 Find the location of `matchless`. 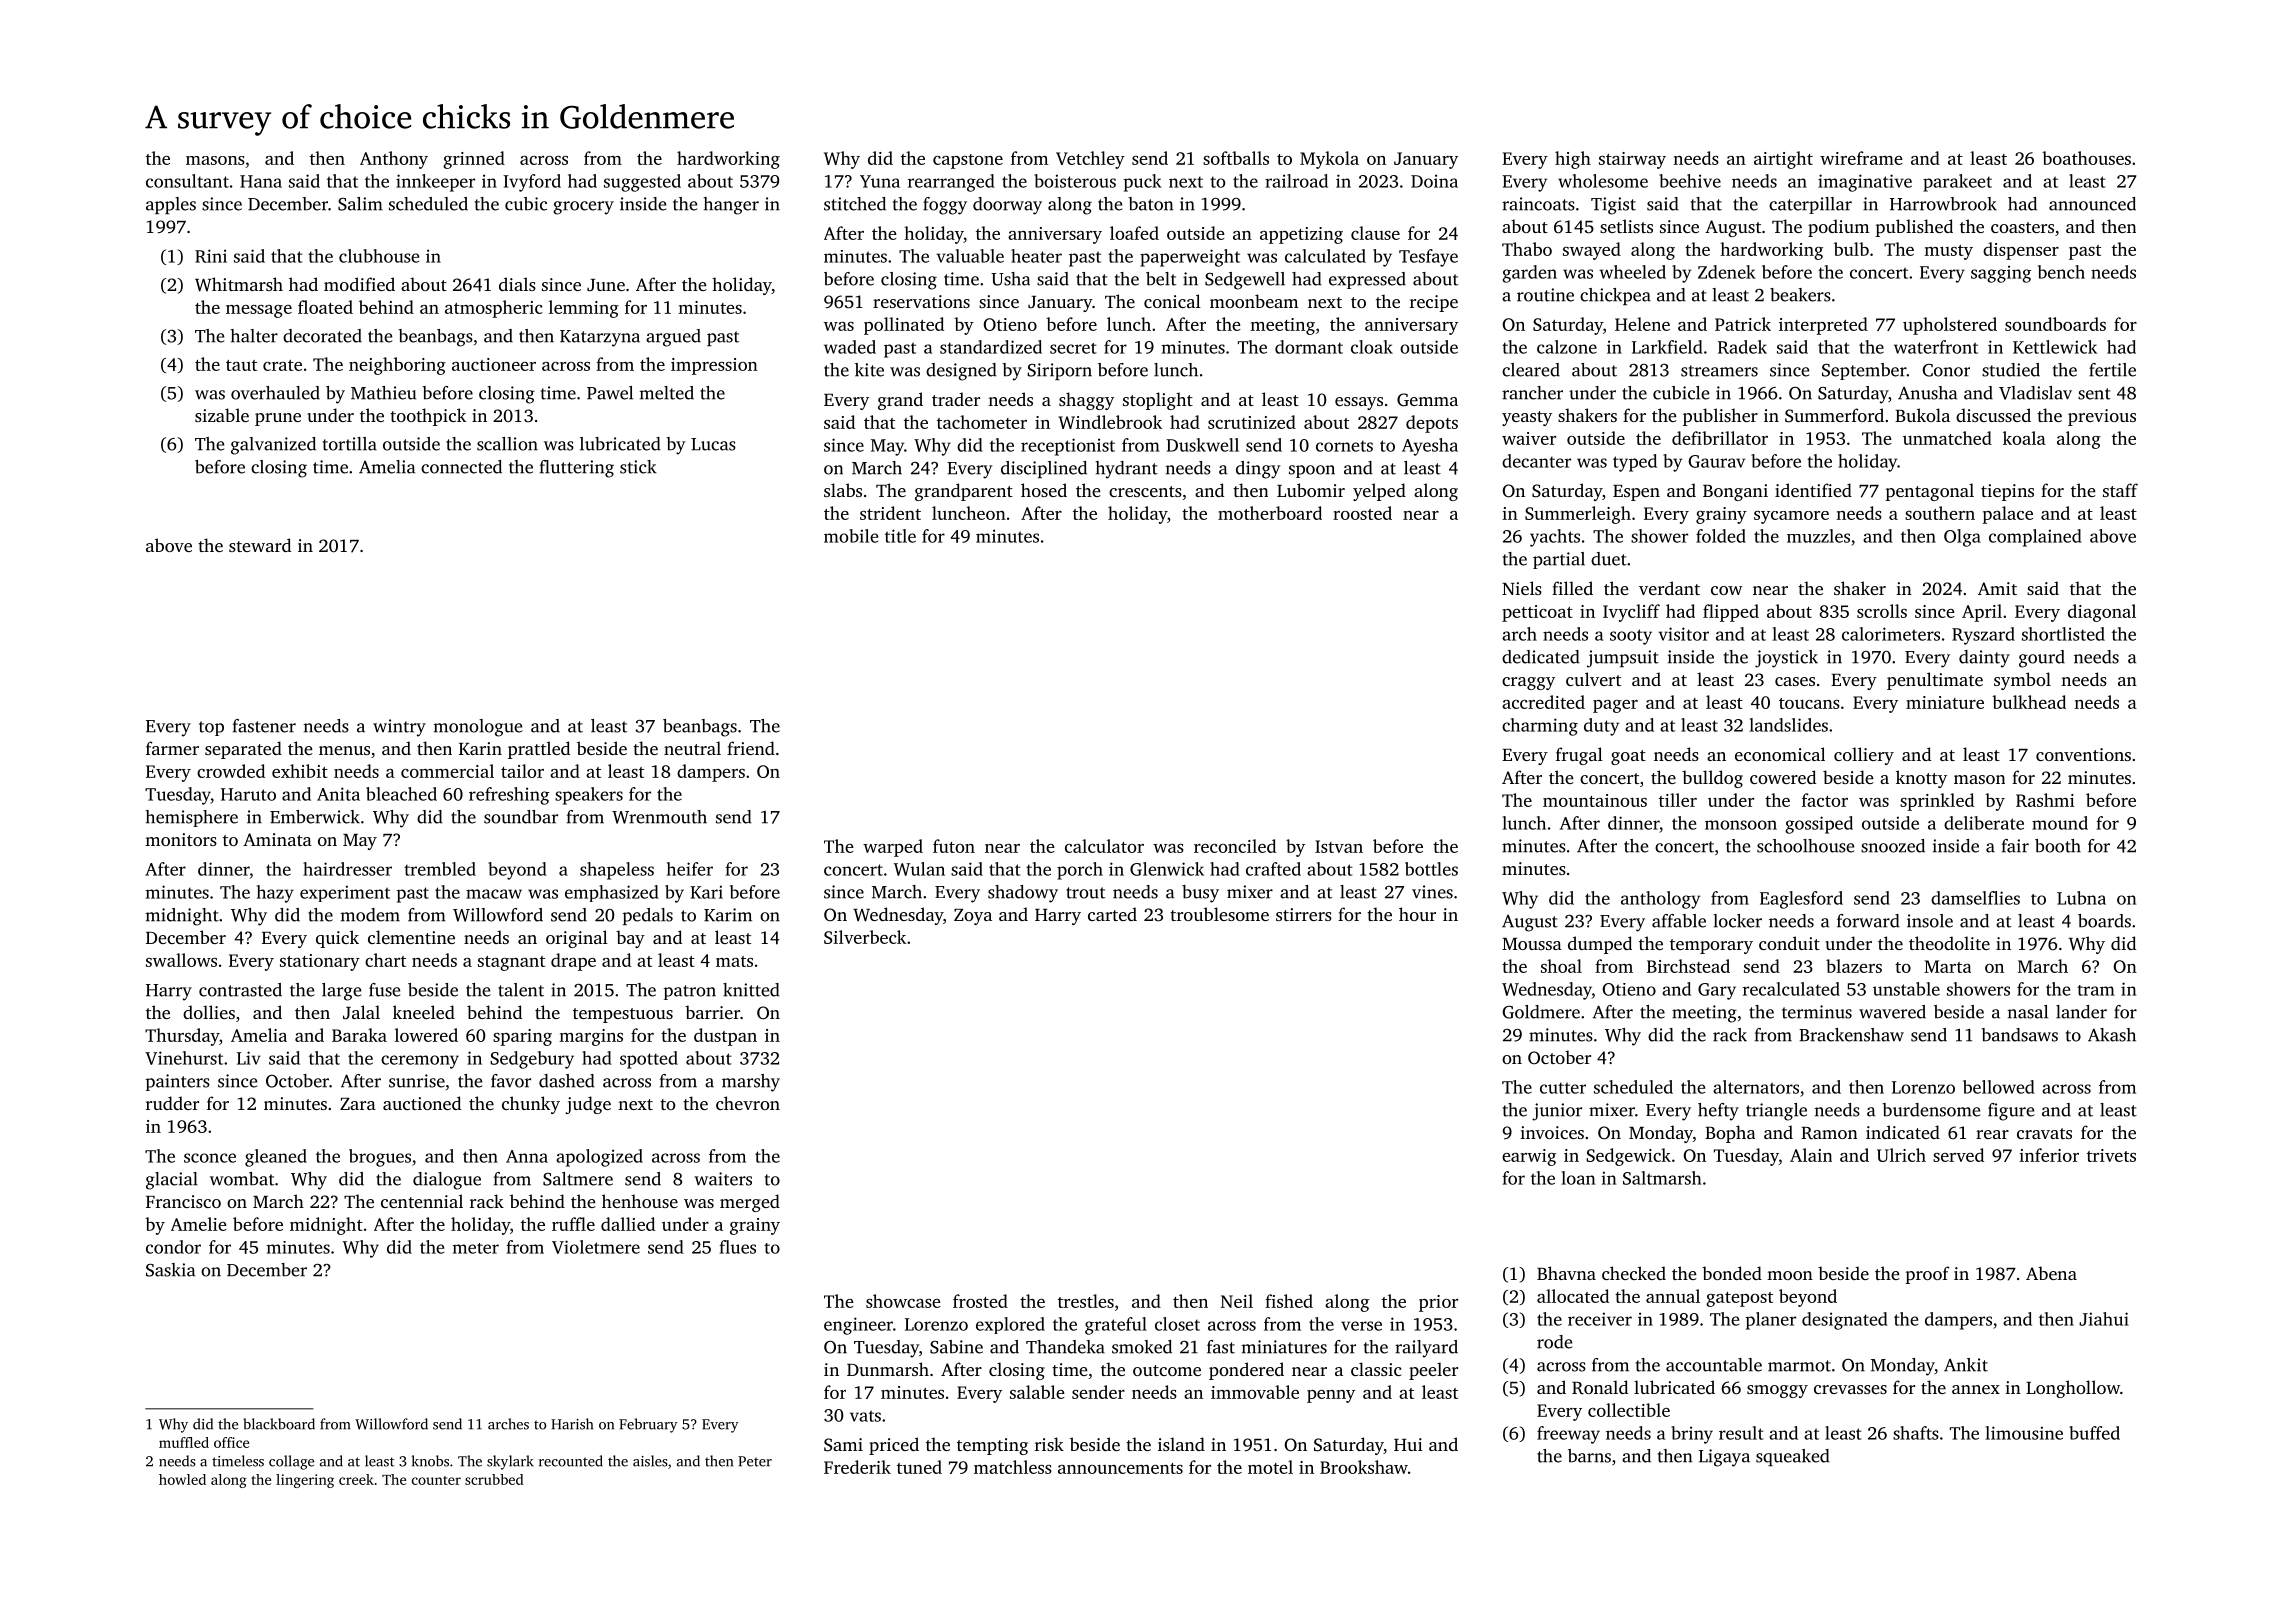

matchless is located at coordinates (1013, 1467).
